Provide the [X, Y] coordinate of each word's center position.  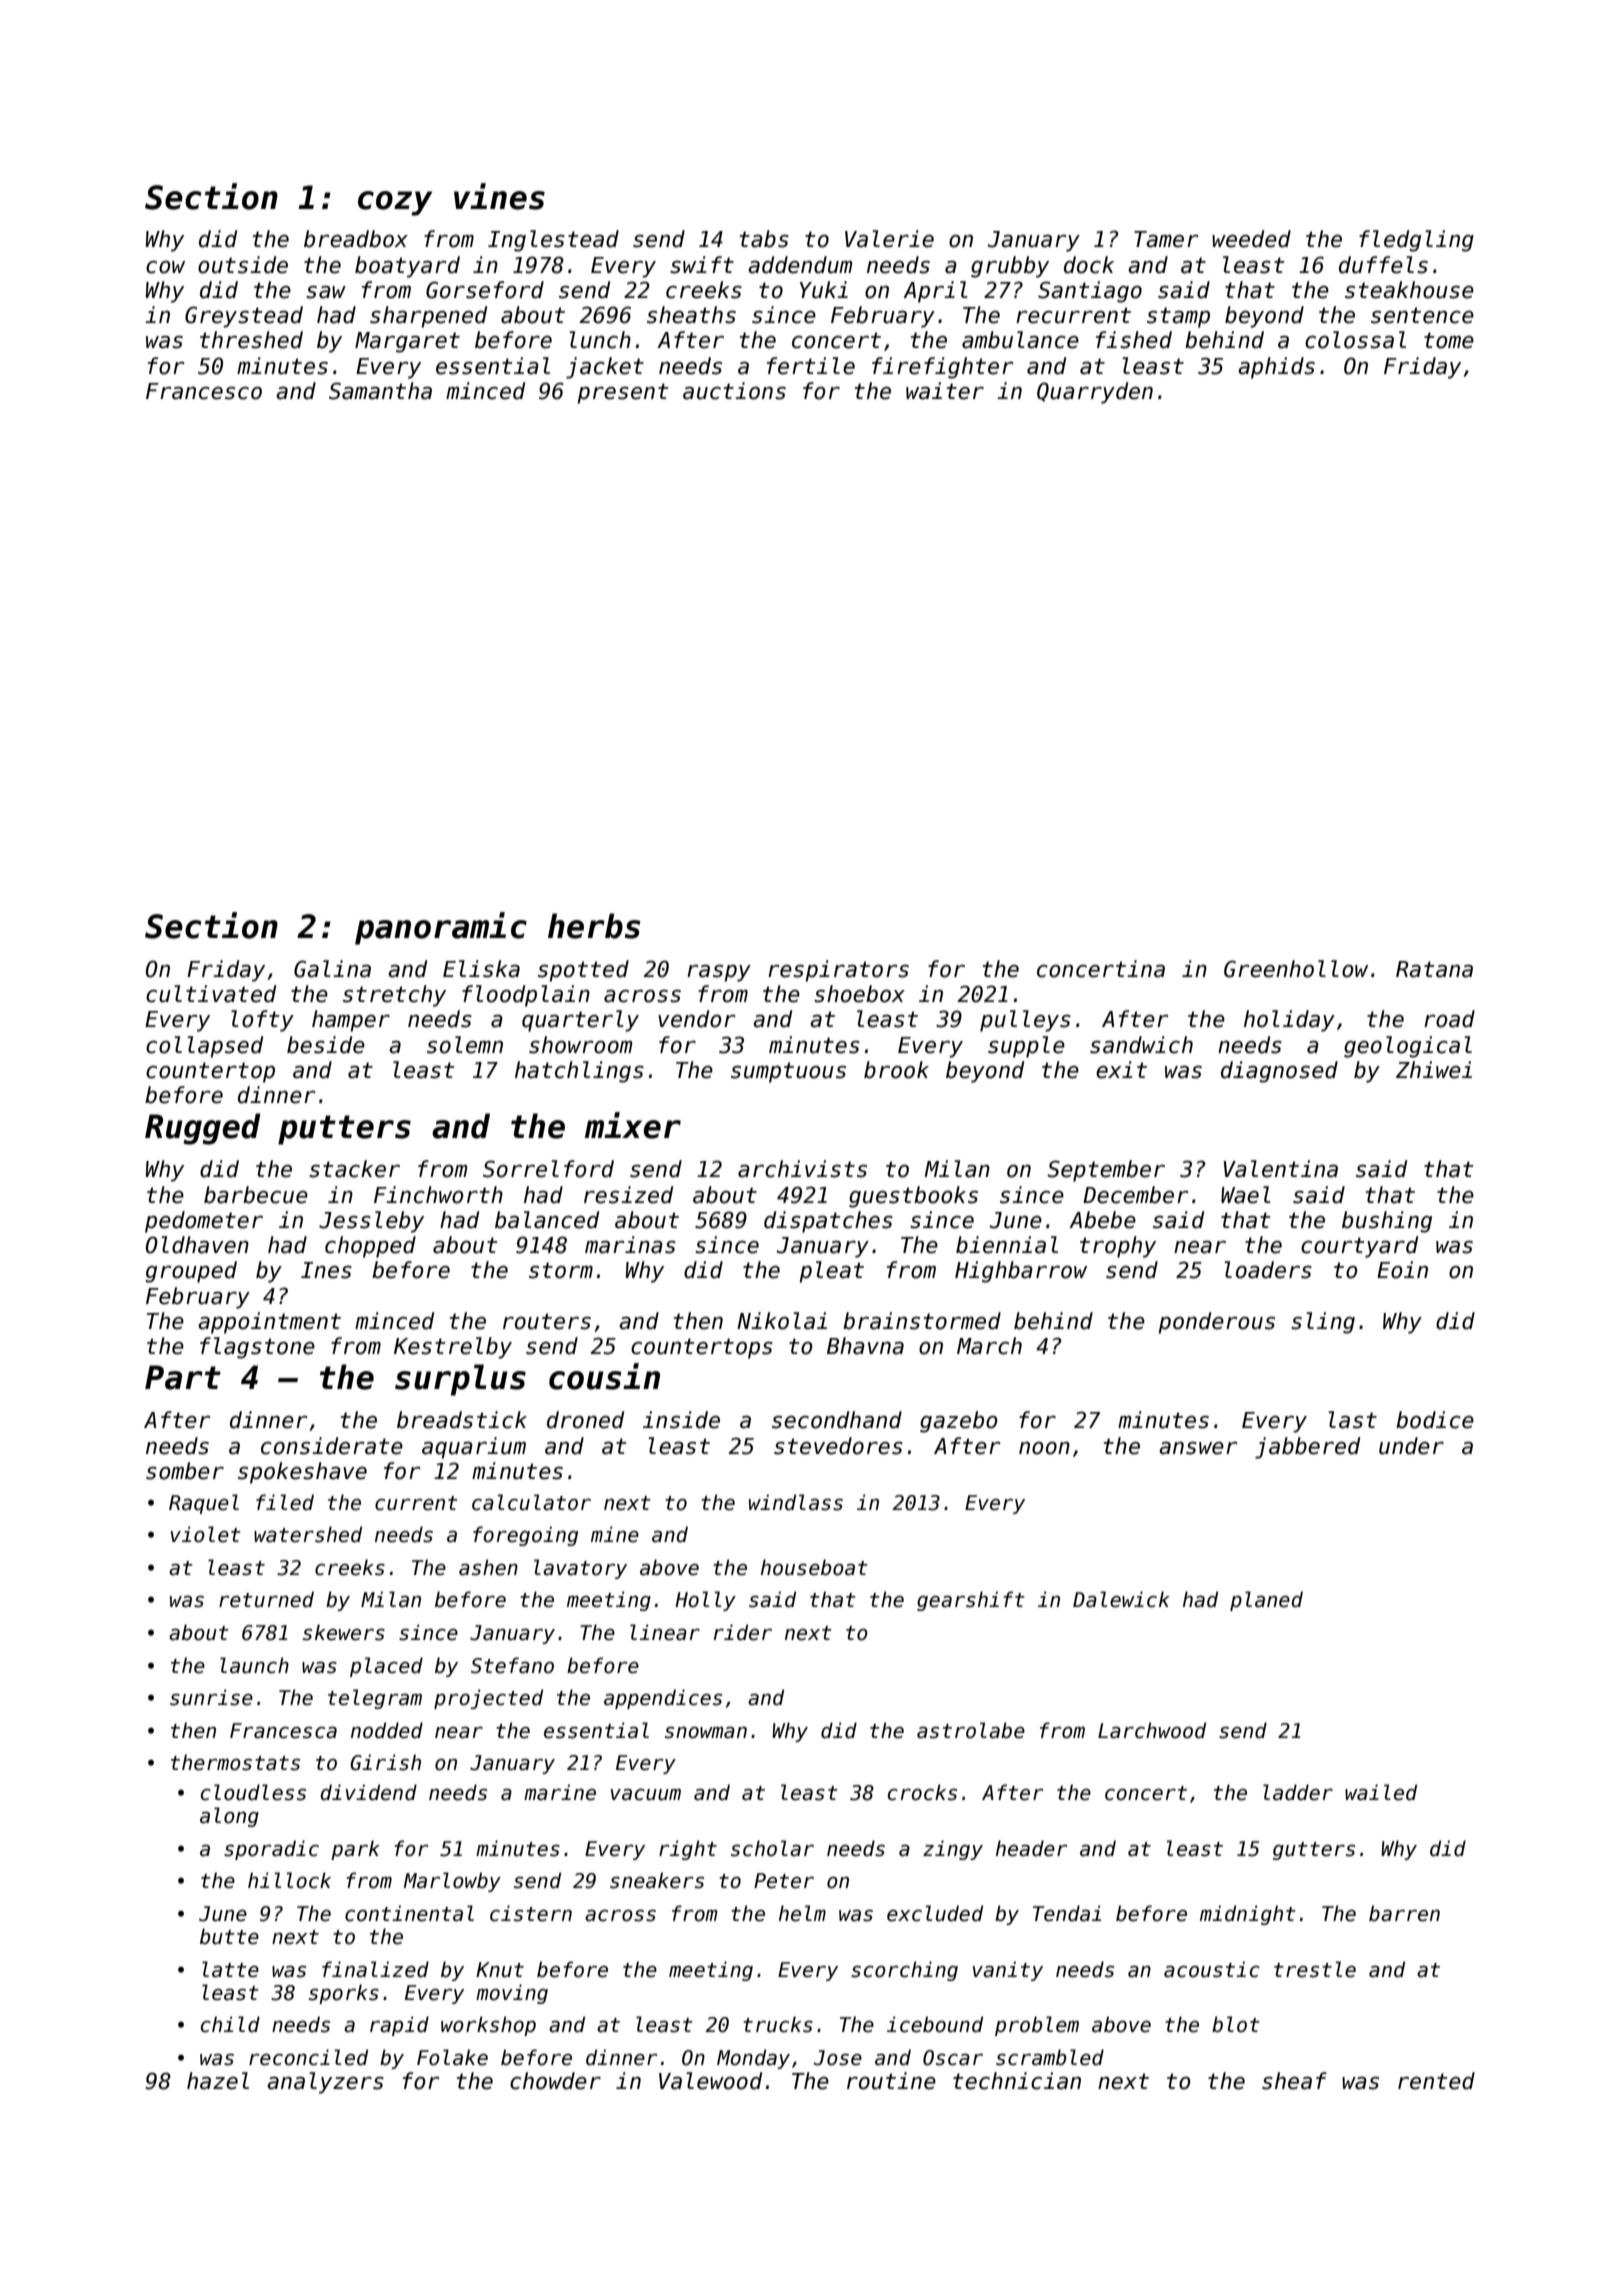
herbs [594, 926]
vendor [696, 1019]
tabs [764, 239]
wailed [1381, 1792]
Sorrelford [548, 1169]
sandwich [1141, 1045]
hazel [218, 2081]
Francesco [204, 391]
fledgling [1416, 241]
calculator [531, 1502]
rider [743, 1632]
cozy [395, 203]
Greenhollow [1296, 969]
